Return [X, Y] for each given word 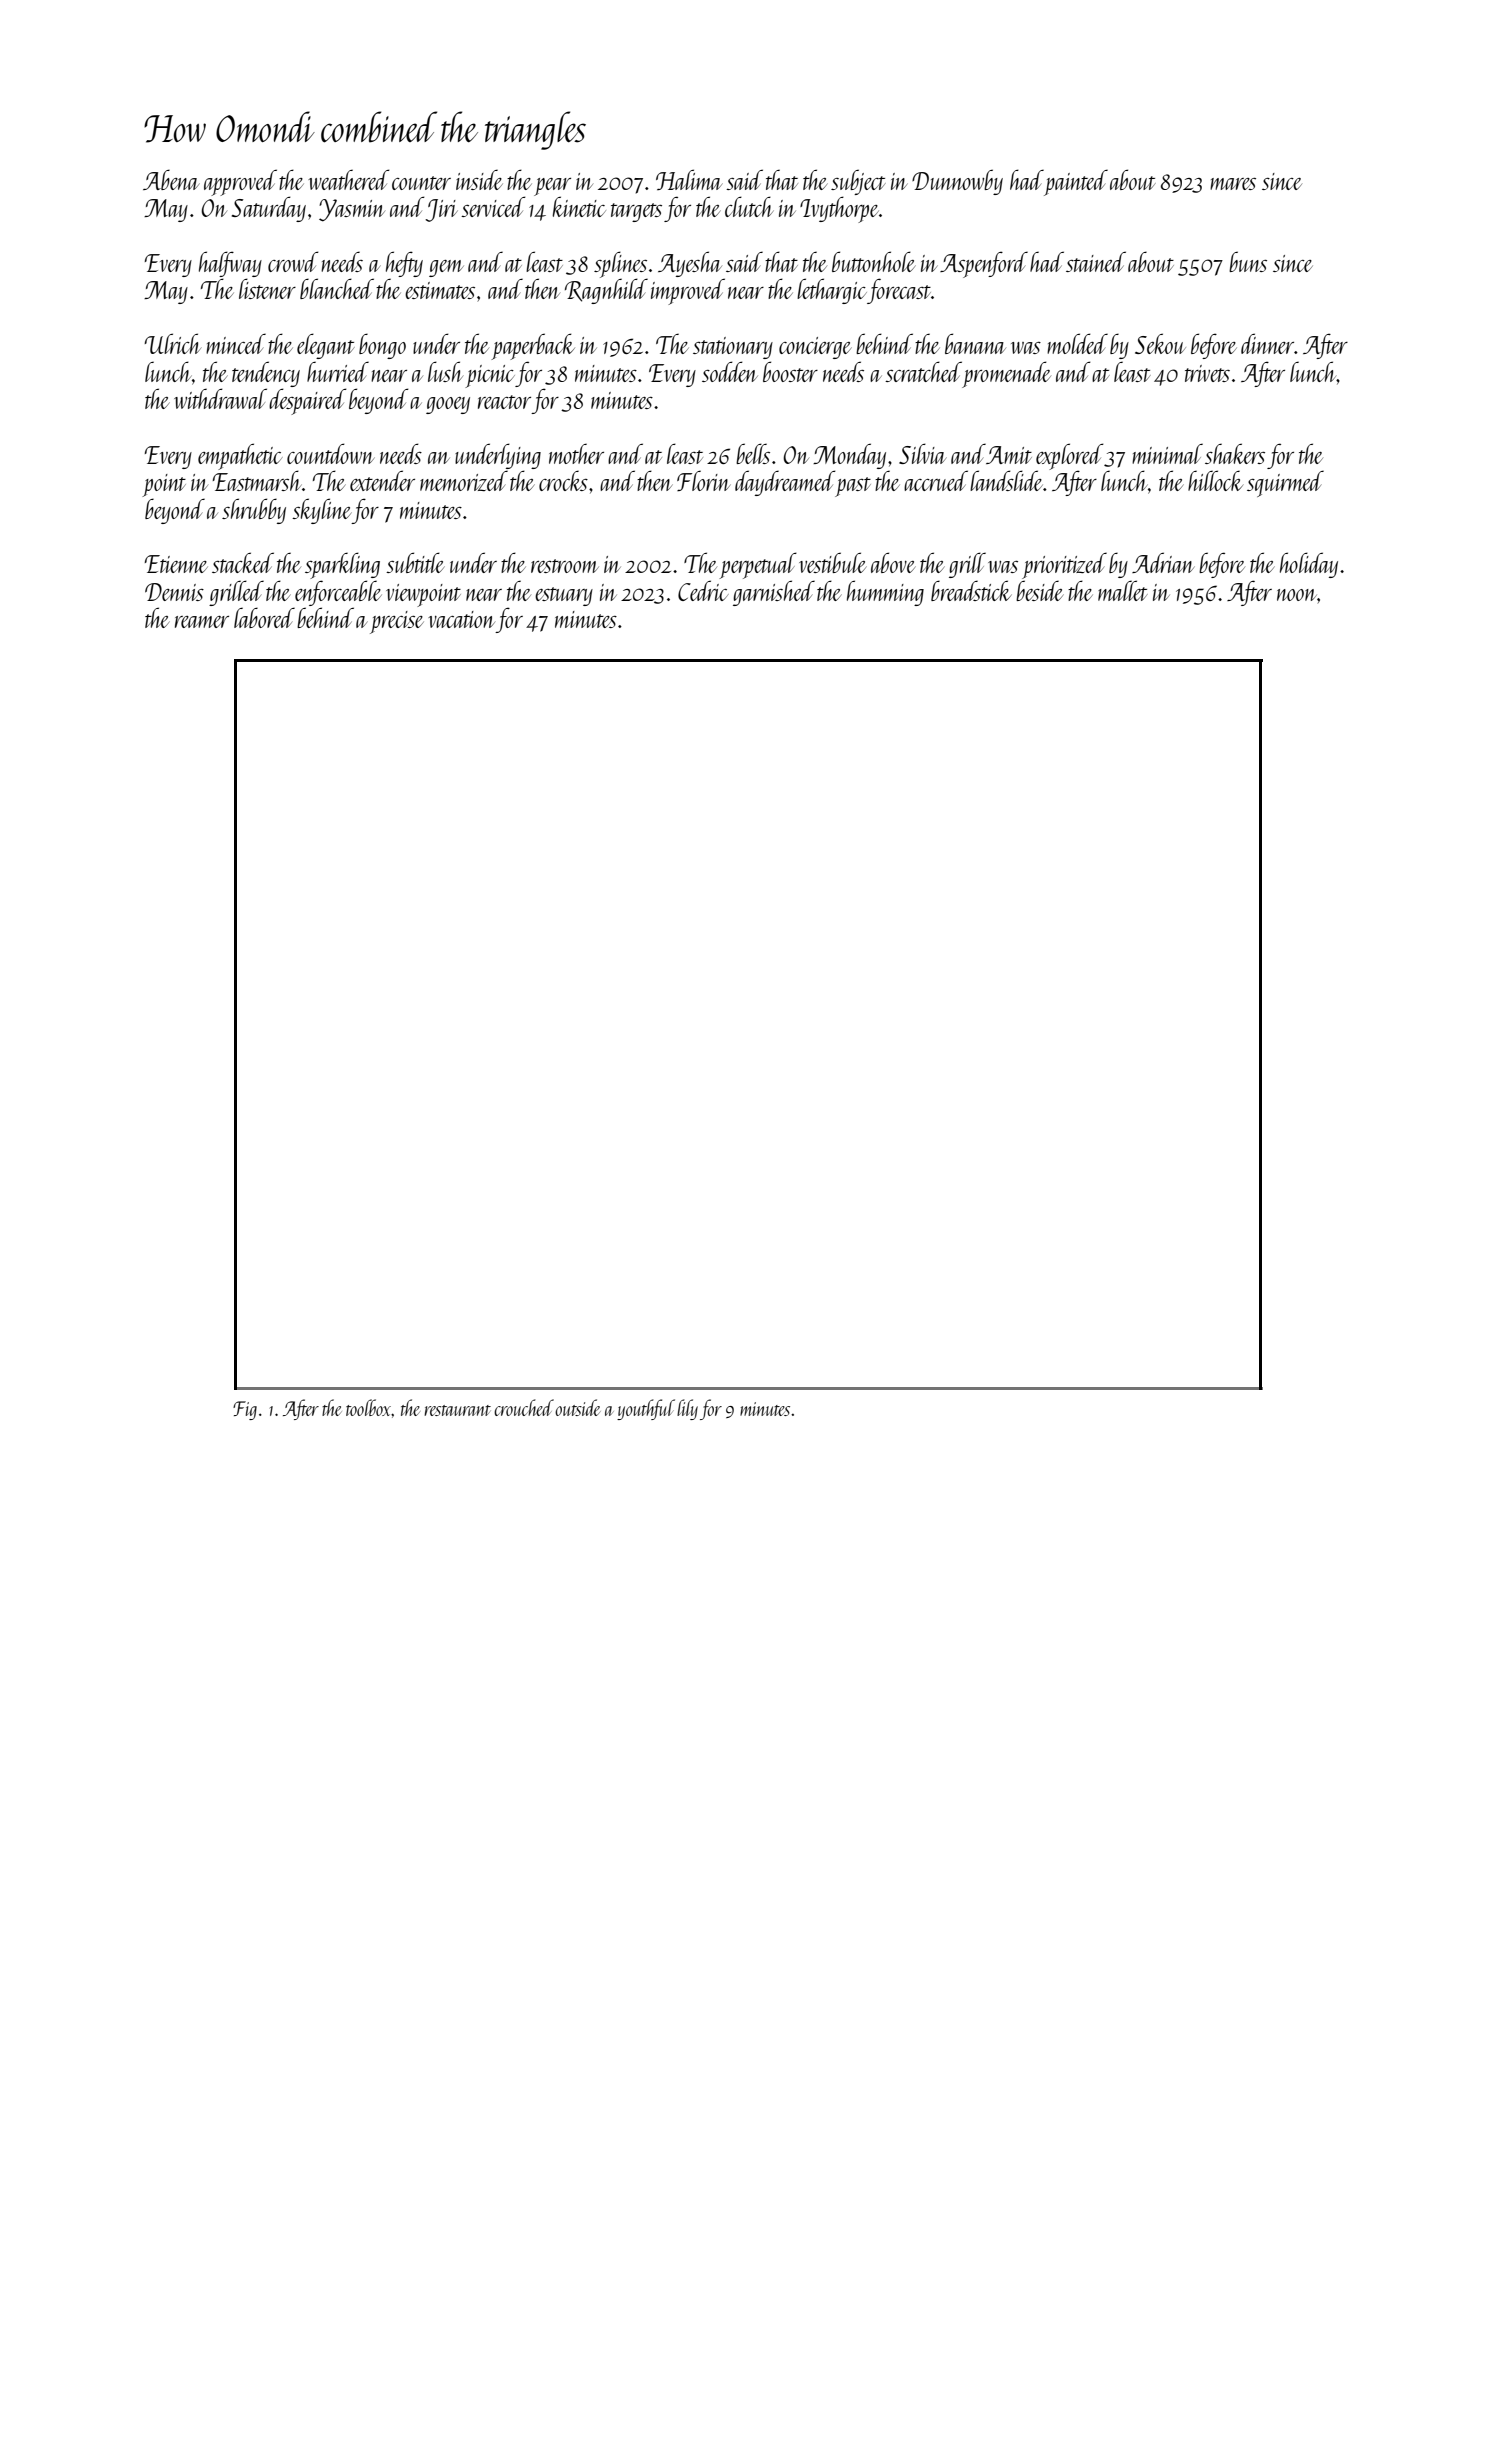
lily [687, 1409]
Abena [171, 179]
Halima [689, 179]
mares [1233, 184]
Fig [245, 1410]
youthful [646, 1409]
